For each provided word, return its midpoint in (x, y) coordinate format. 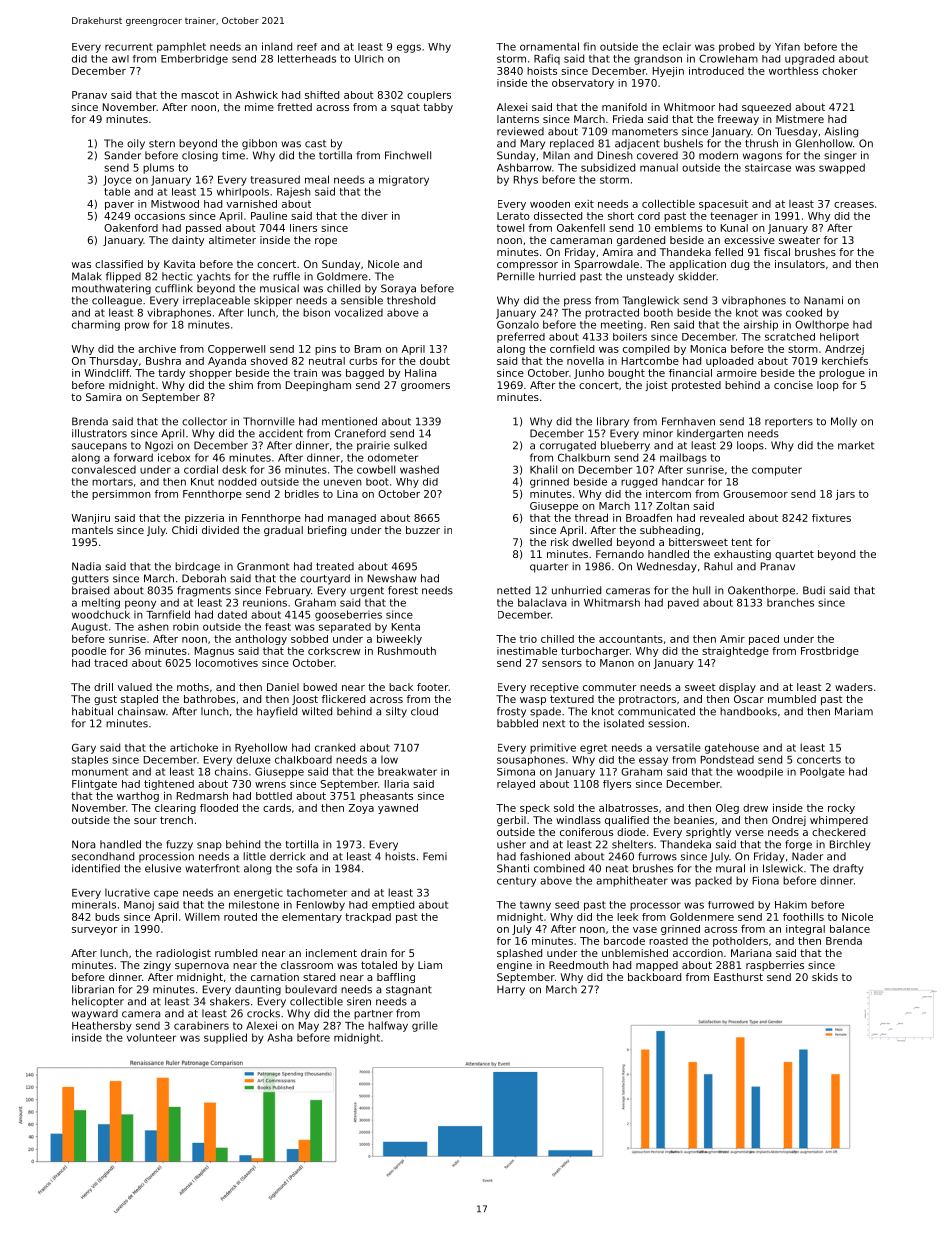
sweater (799, 240)
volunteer (151, 1037)
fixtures (831, 518)
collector (204, 421)
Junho (589, 374)
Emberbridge (194, 60)
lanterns (518, 119)
